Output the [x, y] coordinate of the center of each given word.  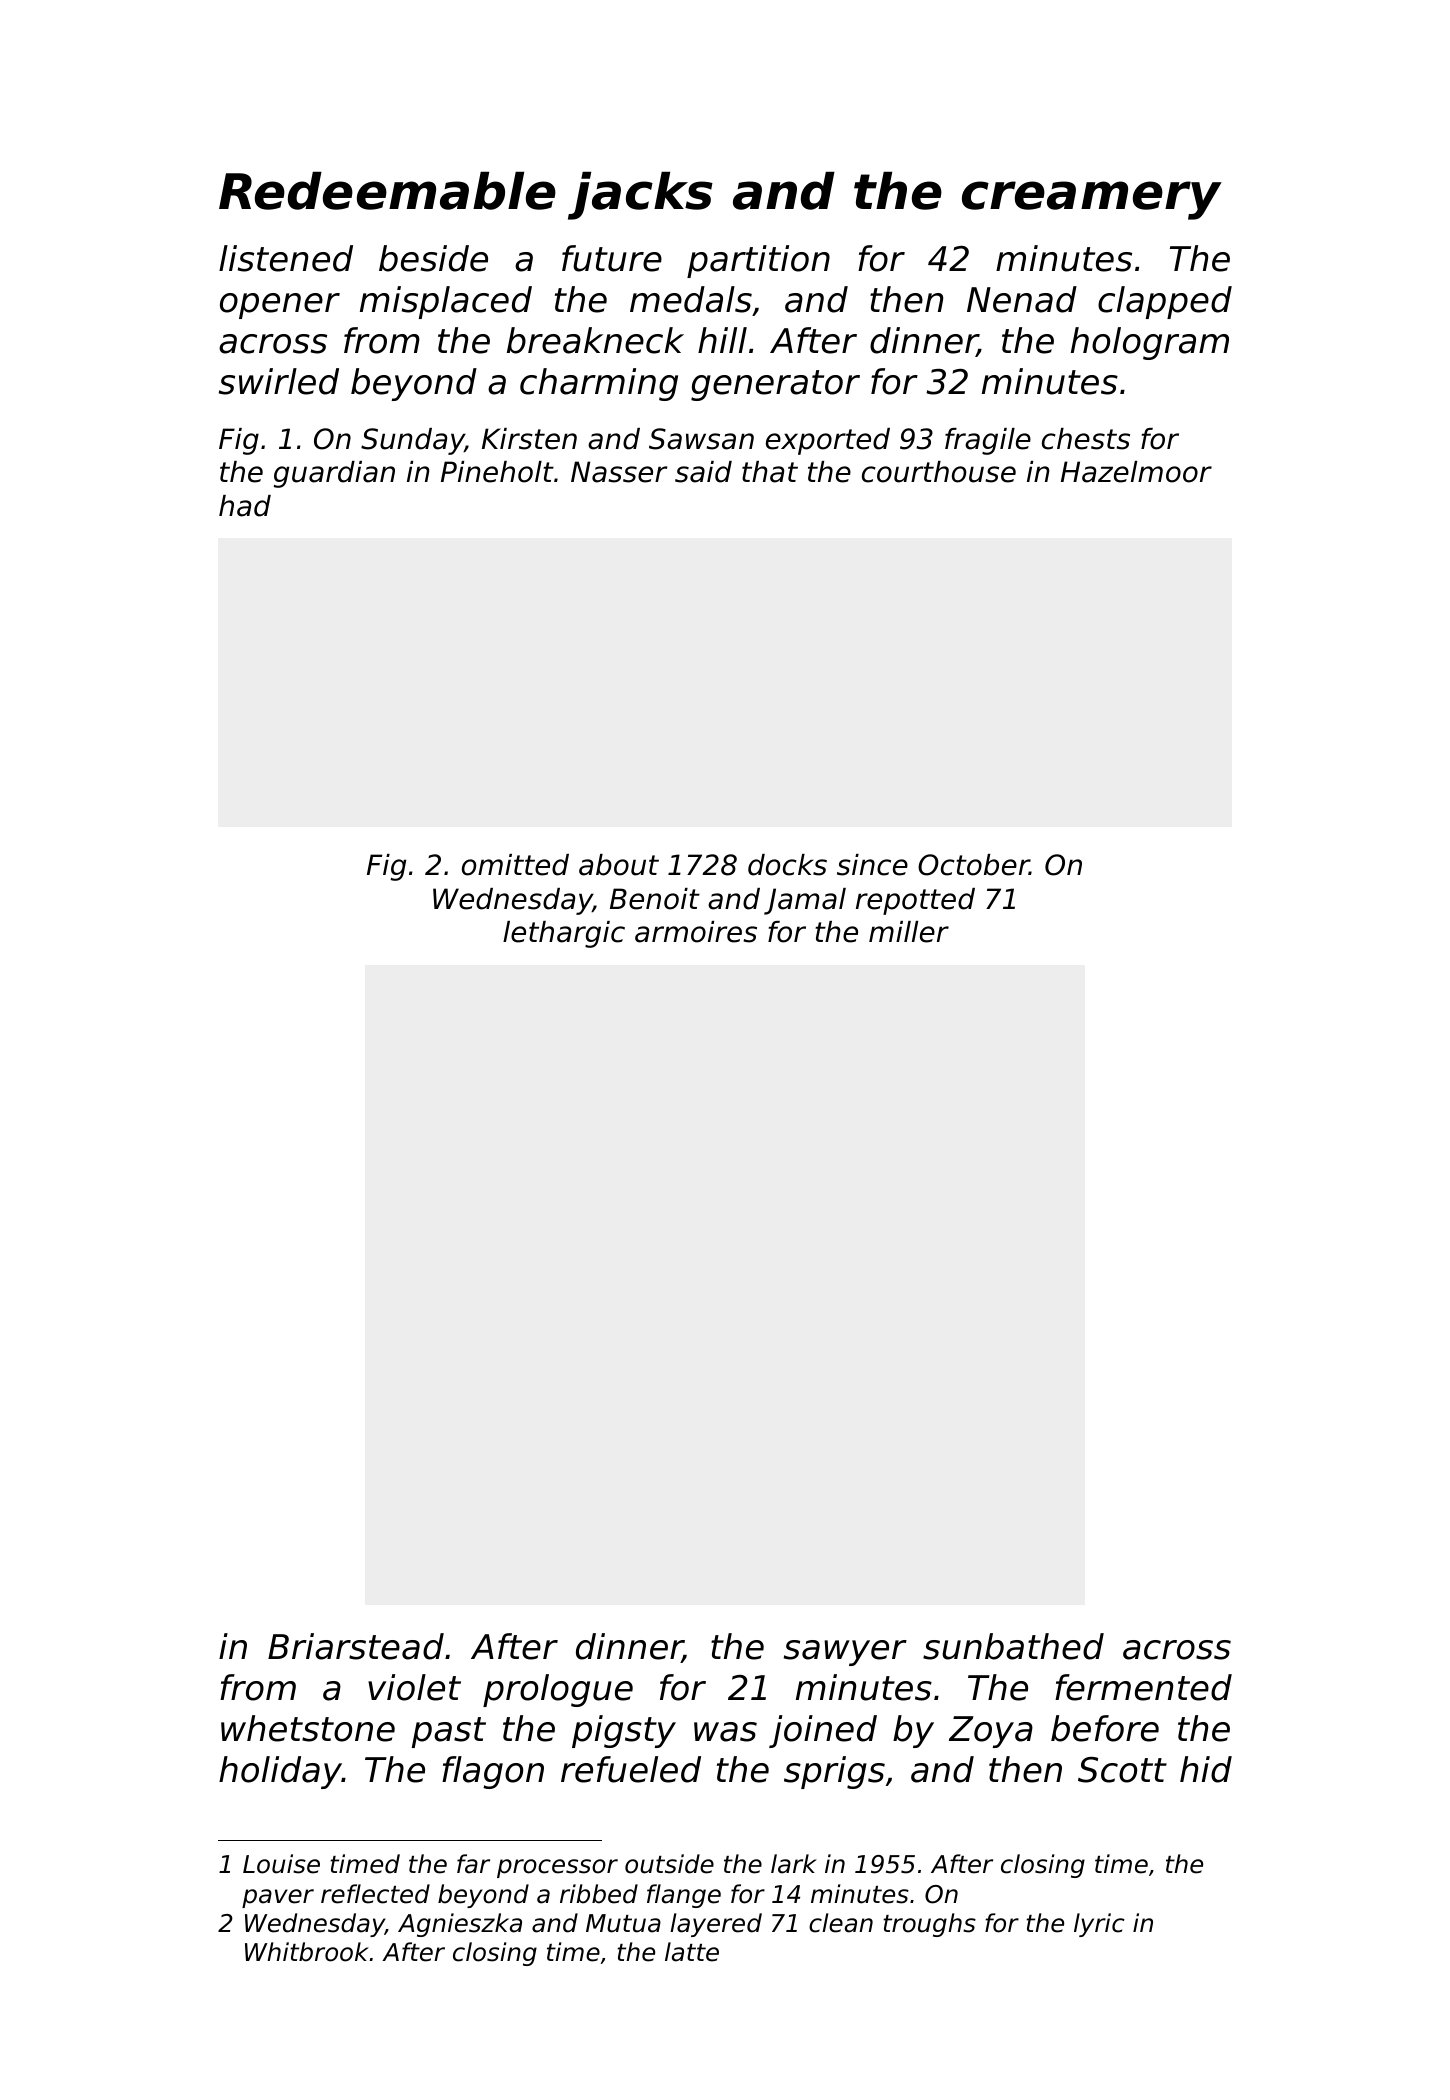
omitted [515, 865]
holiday [280, 1772]
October [974, 865]
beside [433, 258]
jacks [640, 196]
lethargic [564, 934]
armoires [696, 932]
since [872, 865]
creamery [1092, 200]
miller [909, 932]
